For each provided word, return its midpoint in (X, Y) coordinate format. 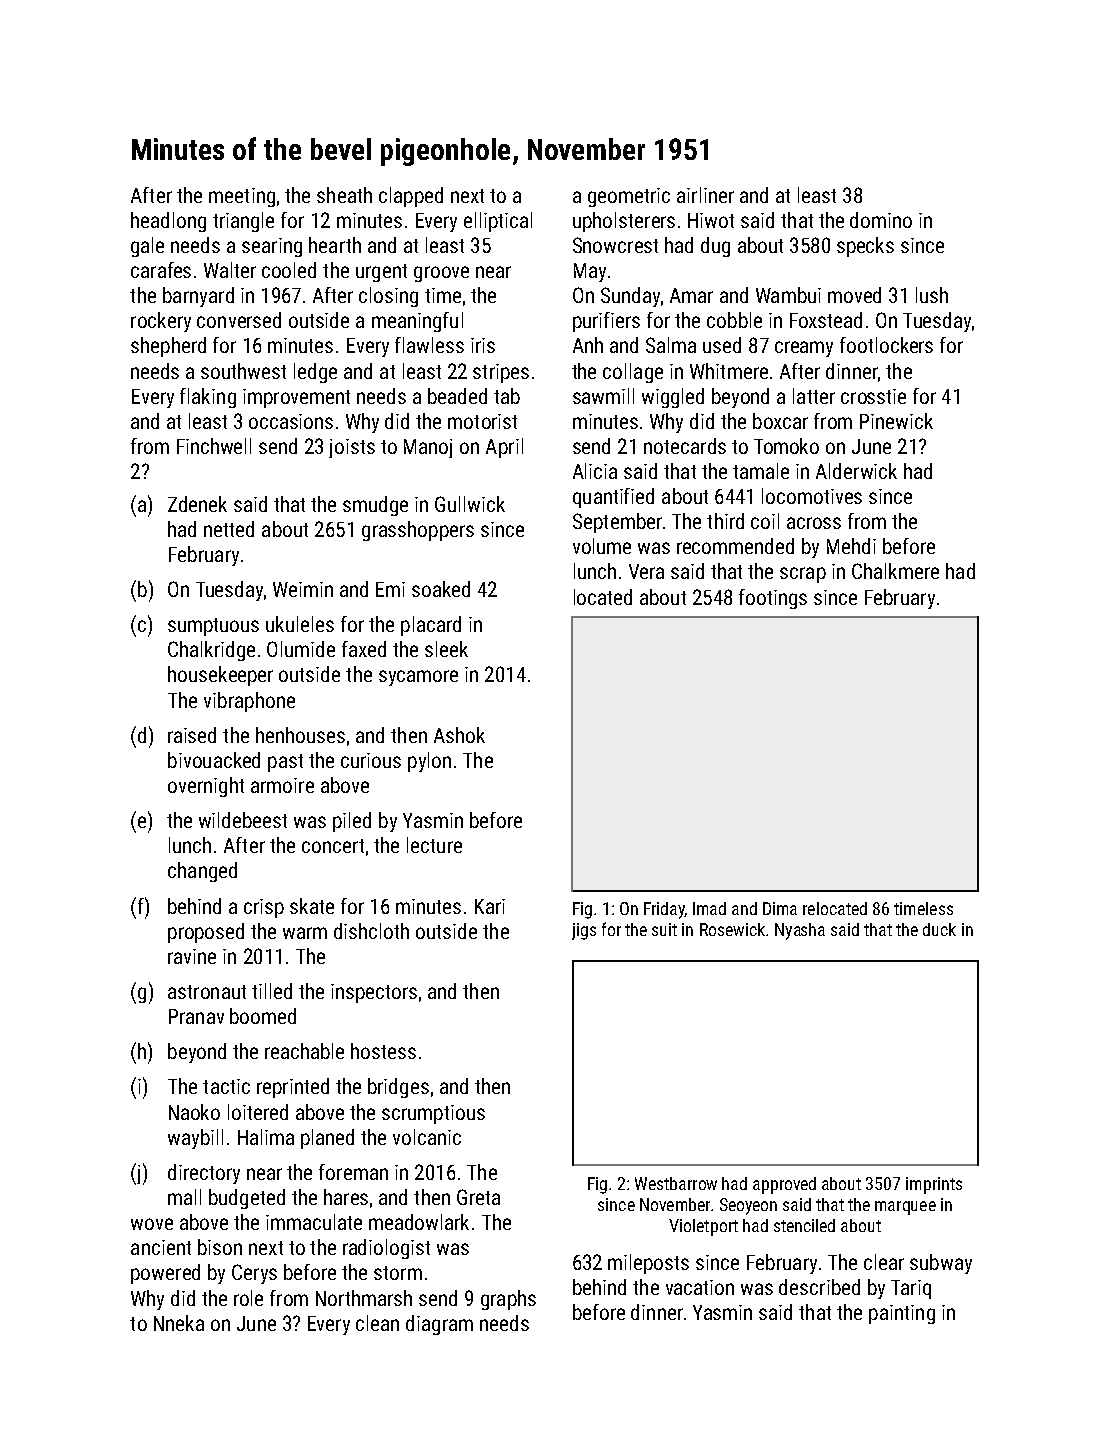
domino (881, 220)
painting (902, 1314)
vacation (700, 1287)
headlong (168, 222)
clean (377, 1323)
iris (483, 345)
